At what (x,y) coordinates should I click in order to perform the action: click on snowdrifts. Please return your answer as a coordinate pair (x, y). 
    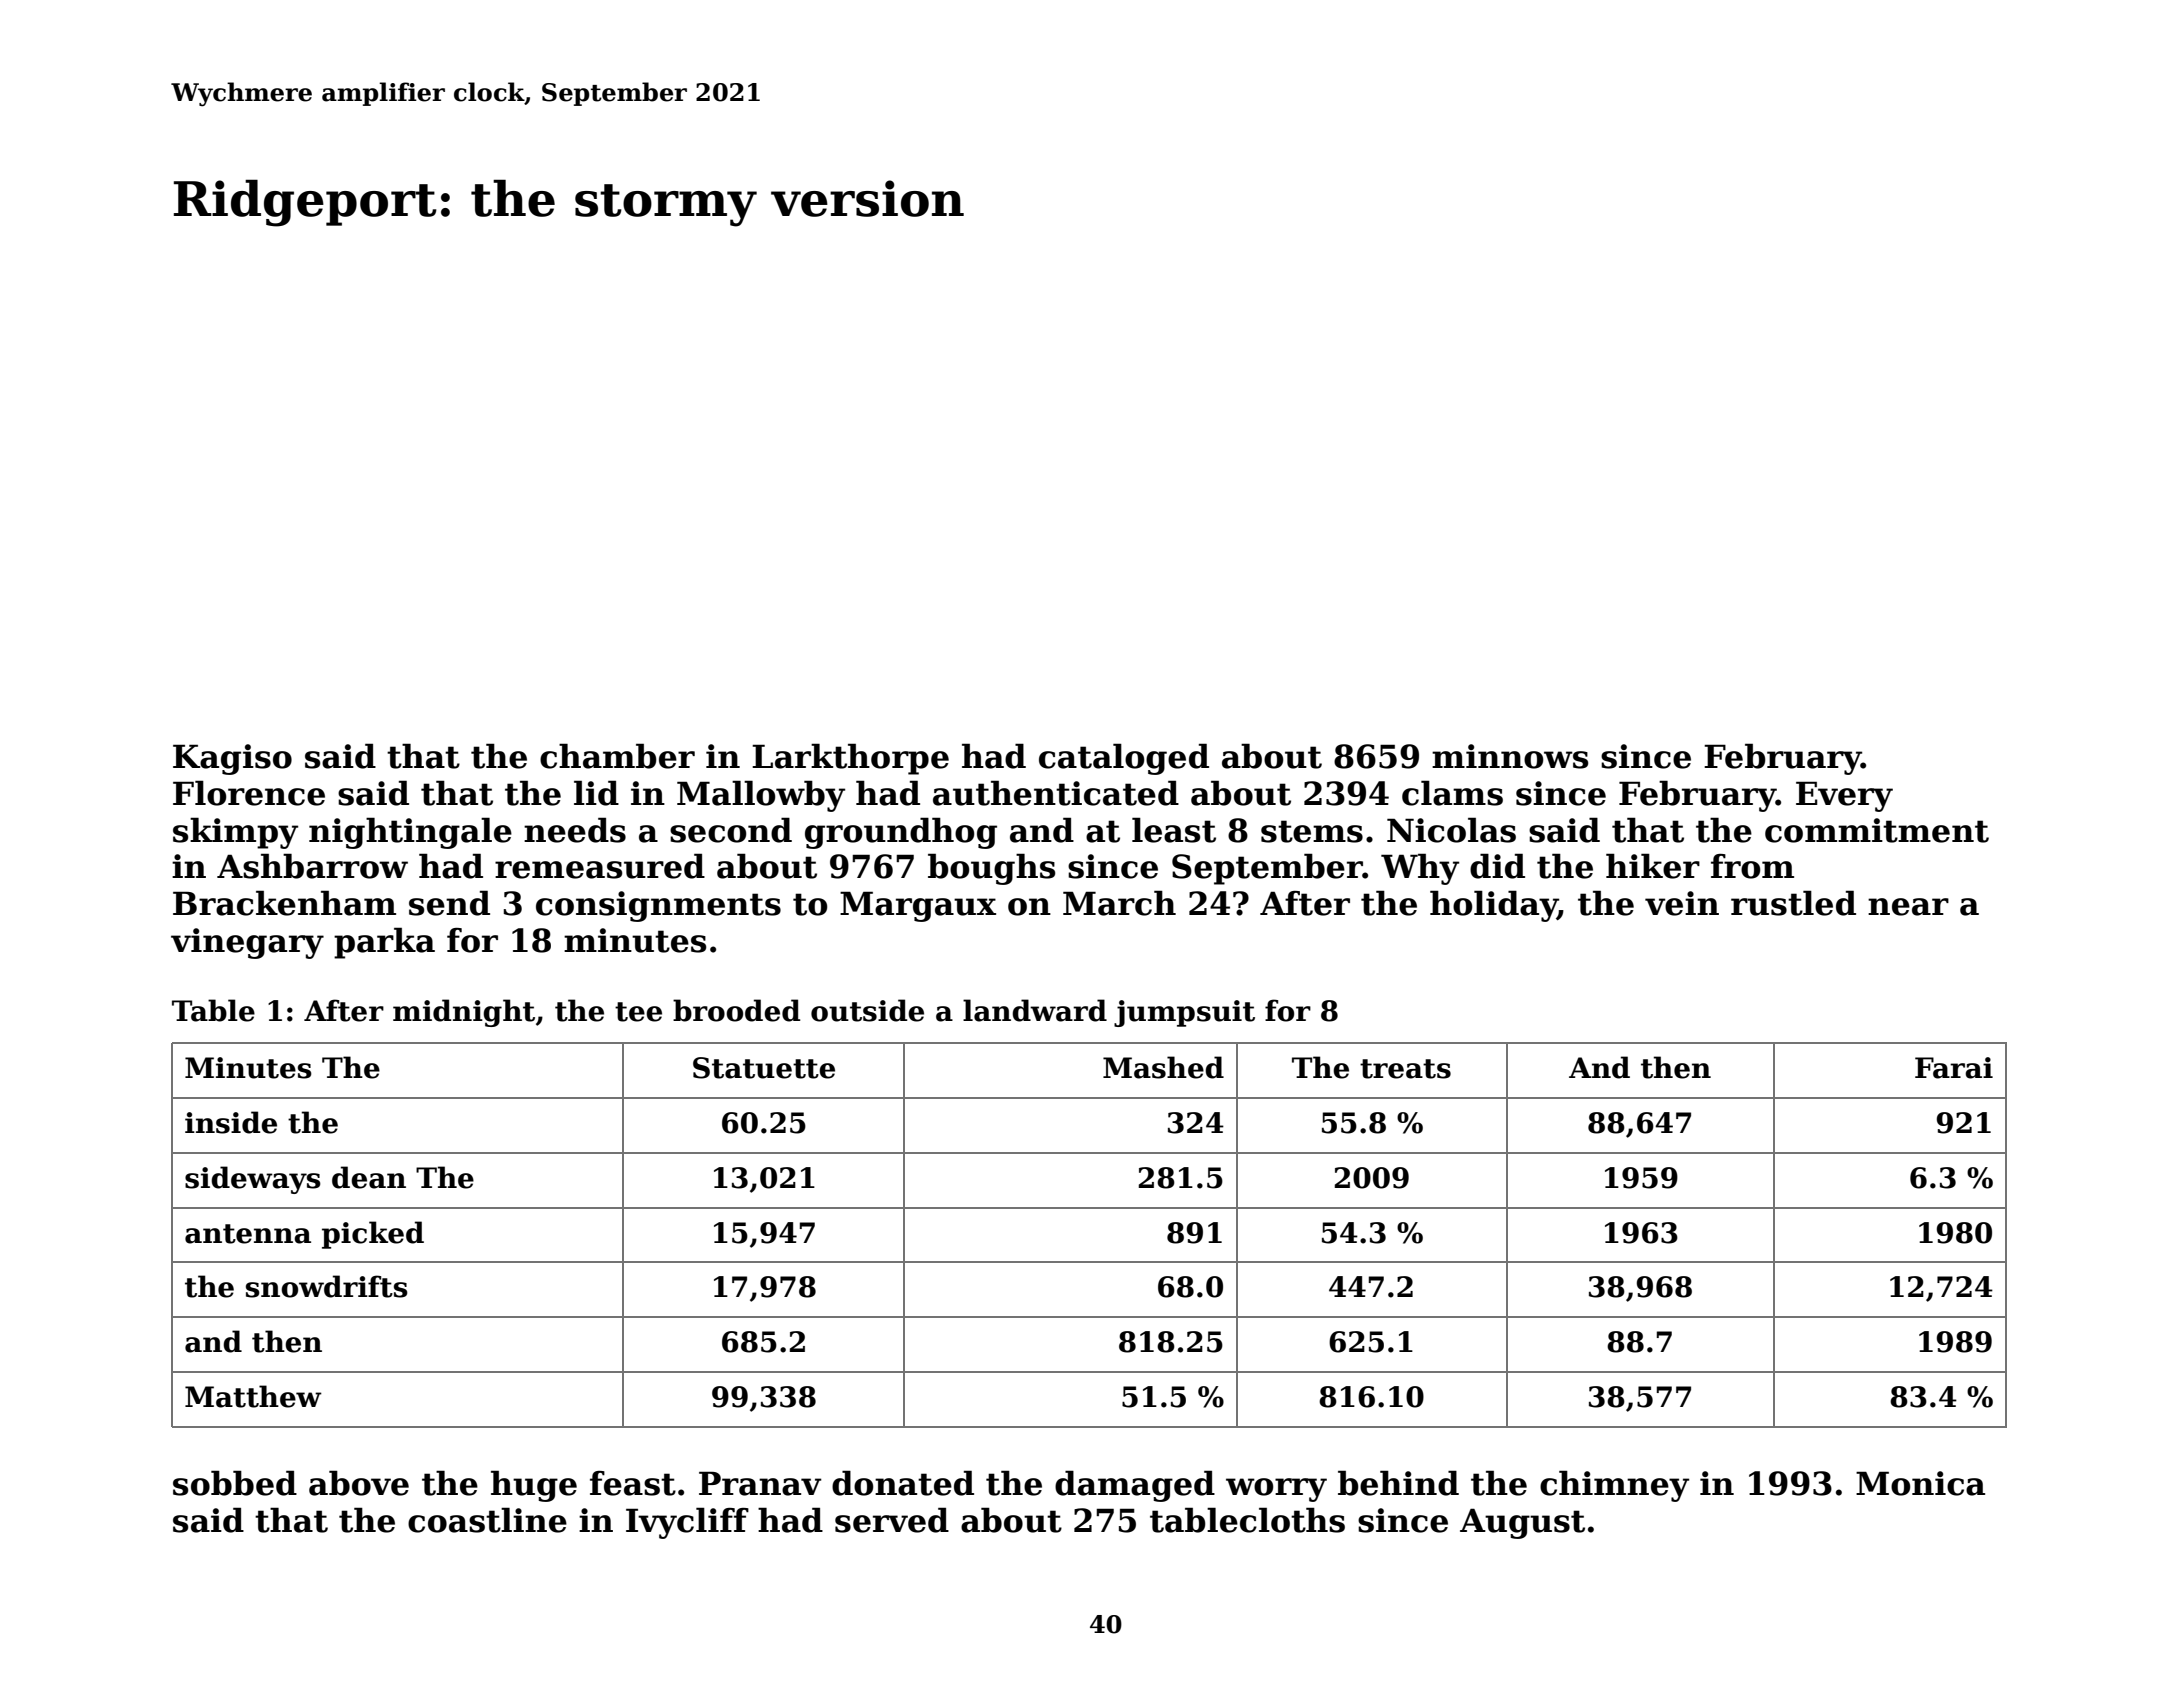
    Looking at the image, I should click on (327, 1286).
